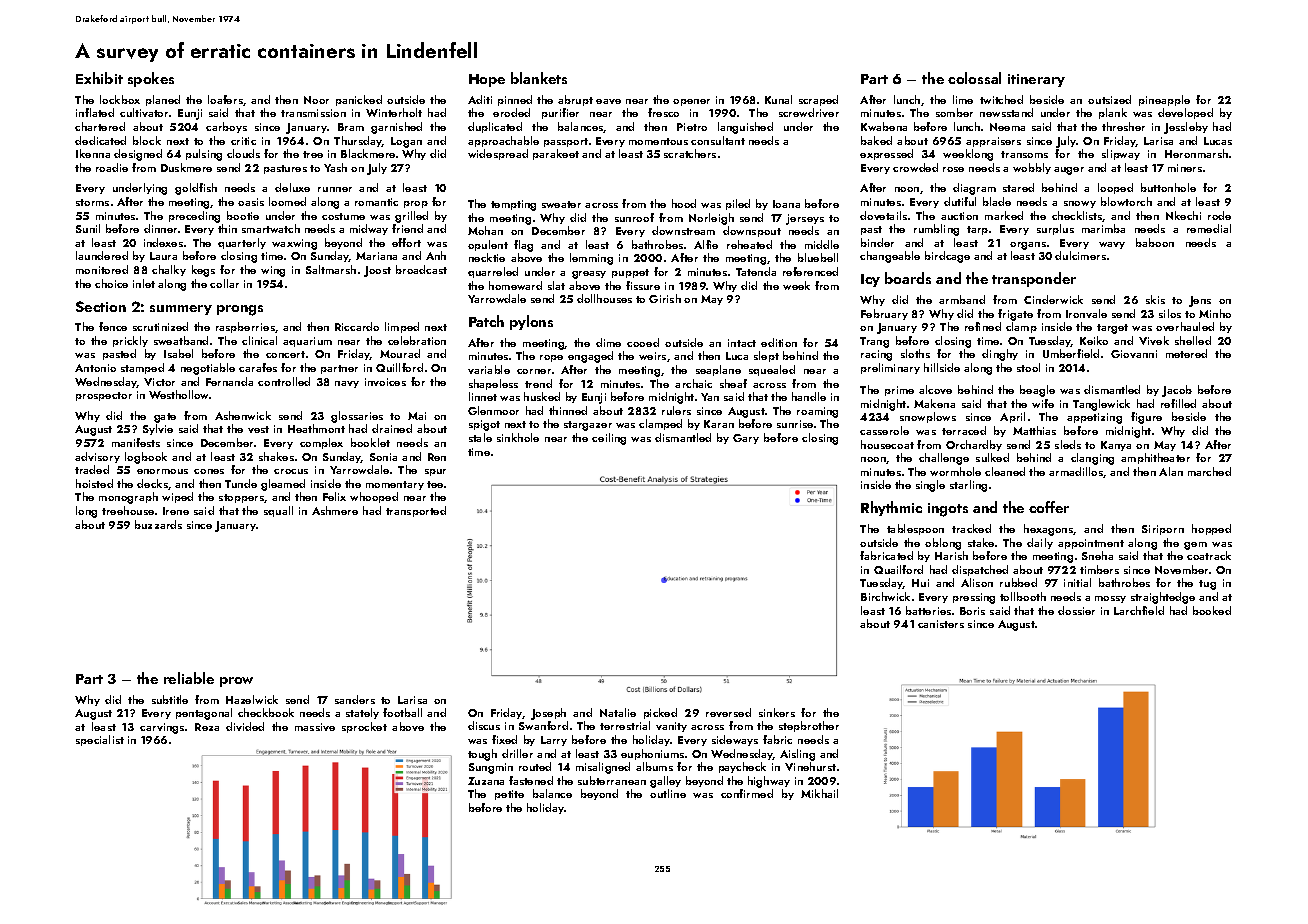 Image resolution: width=1308 pixels, height=924 pixels. Describe the element at coordinates (1076, 610) in the screenshot. I see `dossier` at that location.
